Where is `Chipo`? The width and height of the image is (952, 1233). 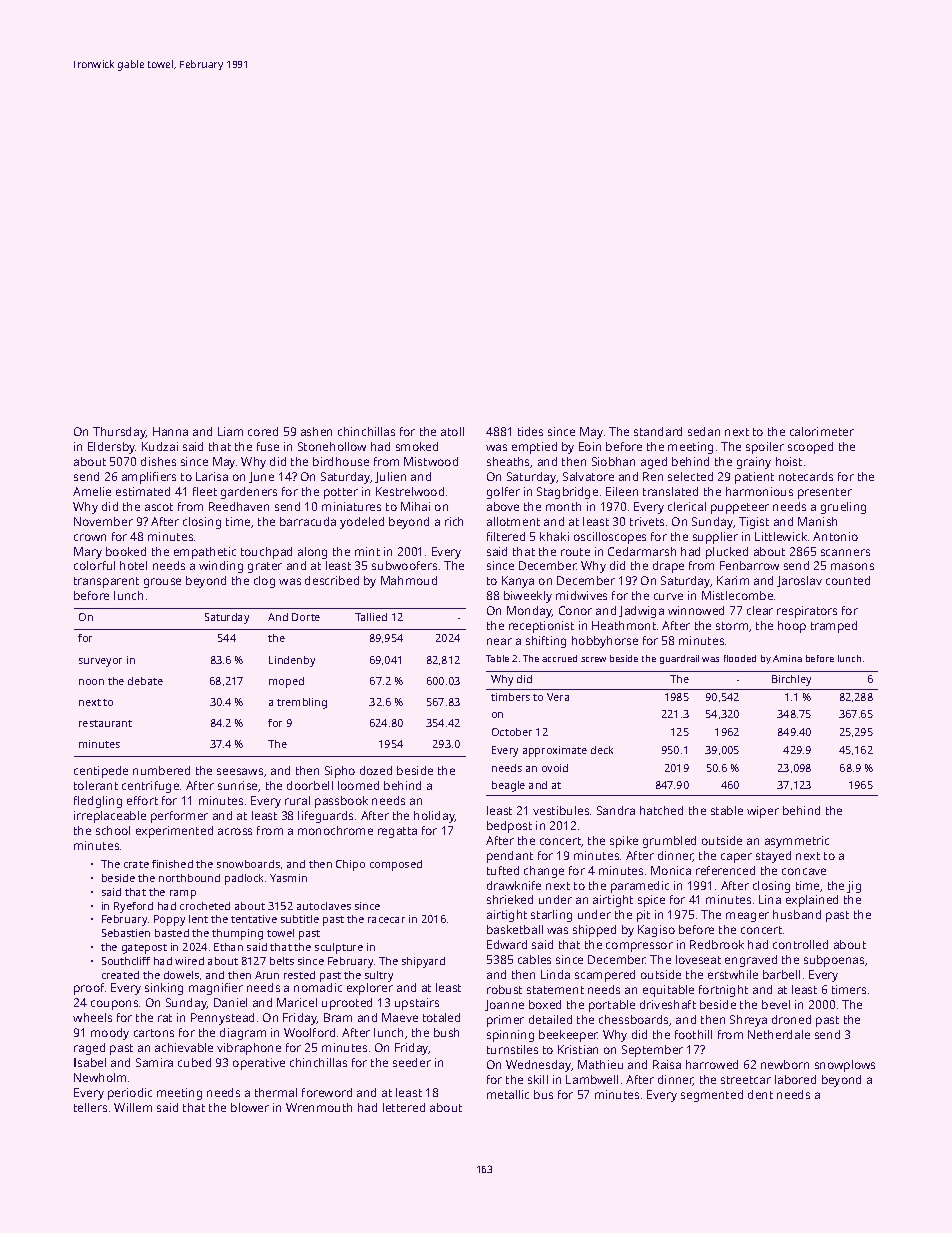
Chipo is located at coordinates (350, 865).
